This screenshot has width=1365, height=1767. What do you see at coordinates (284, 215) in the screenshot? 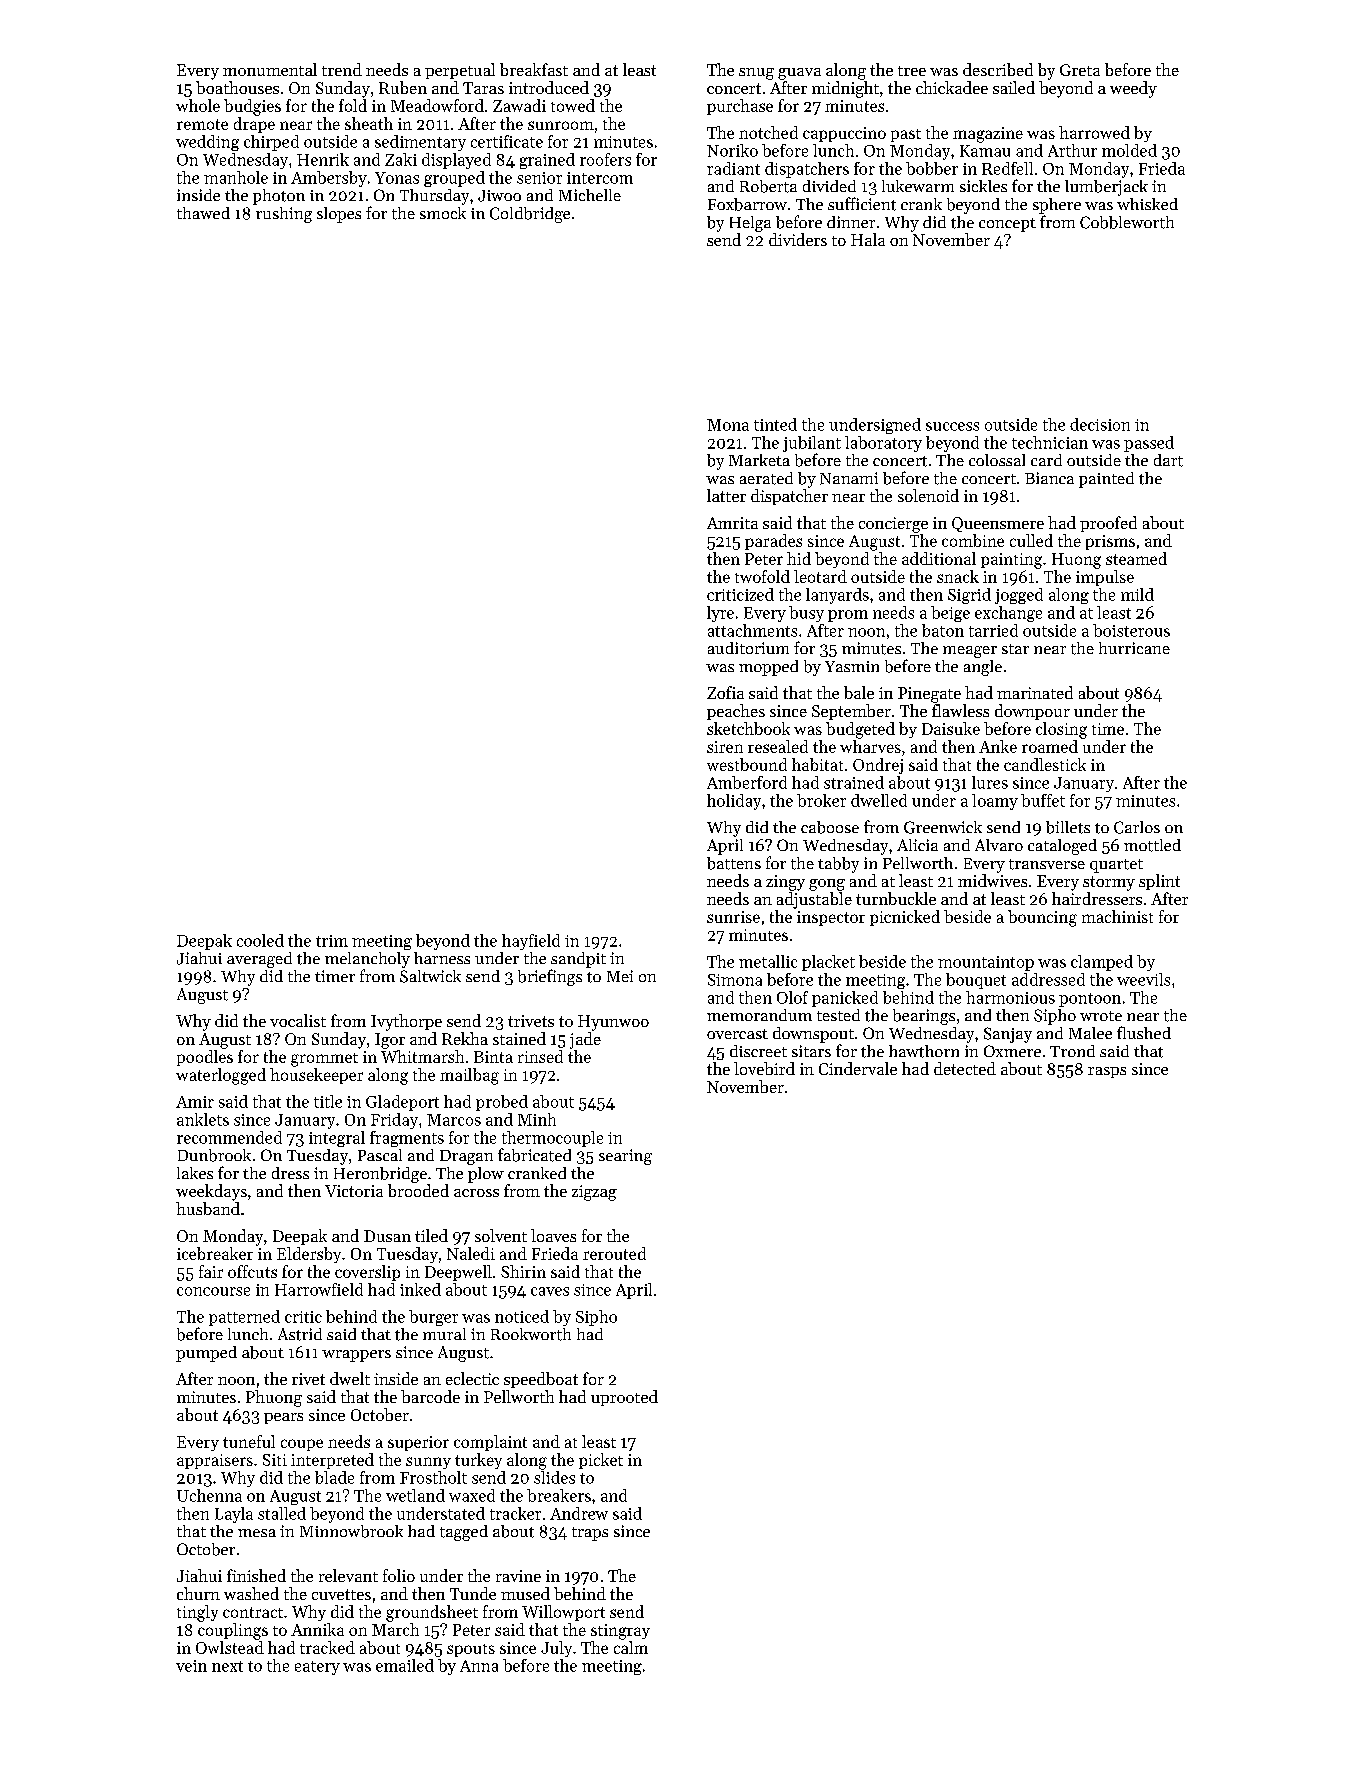
I see `rushing` at bounding box center [284, 215].
